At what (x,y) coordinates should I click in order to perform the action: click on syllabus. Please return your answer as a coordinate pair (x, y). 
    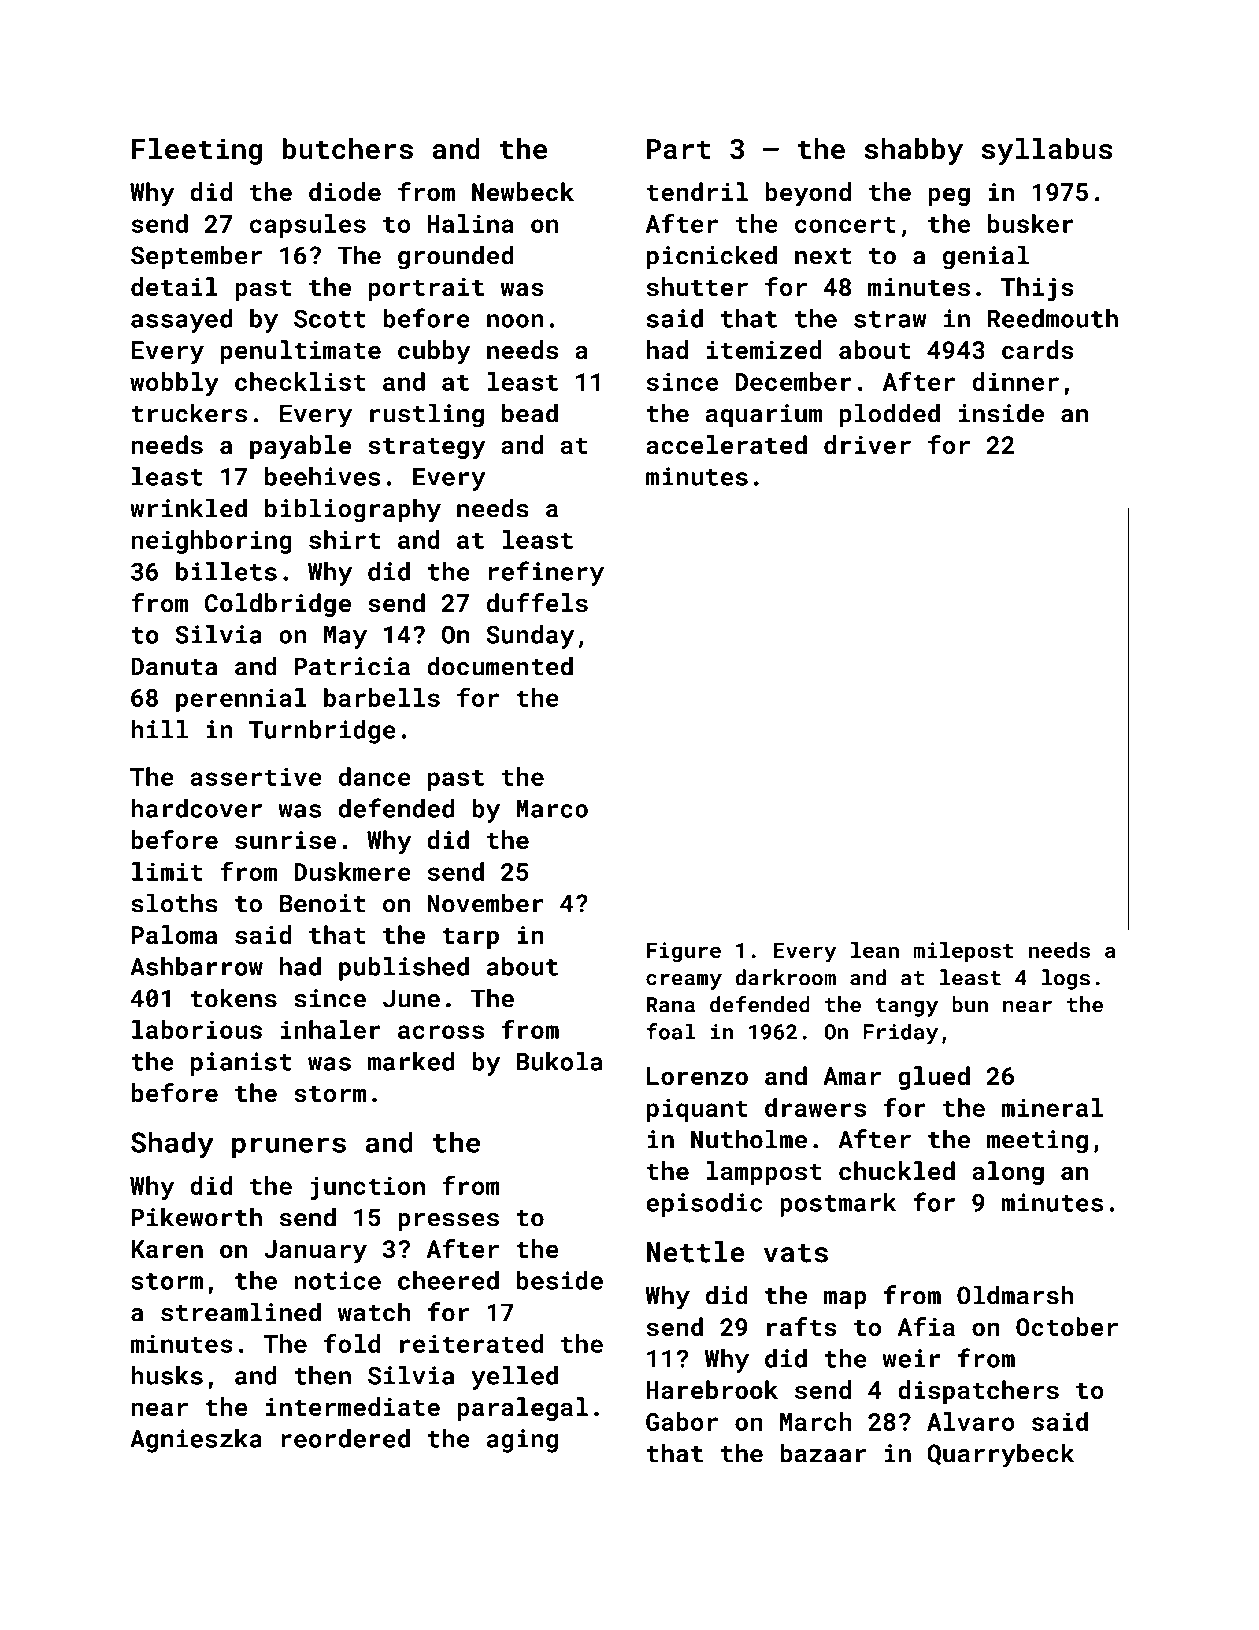
    Looking at the image, I should click on (1047, 151).
